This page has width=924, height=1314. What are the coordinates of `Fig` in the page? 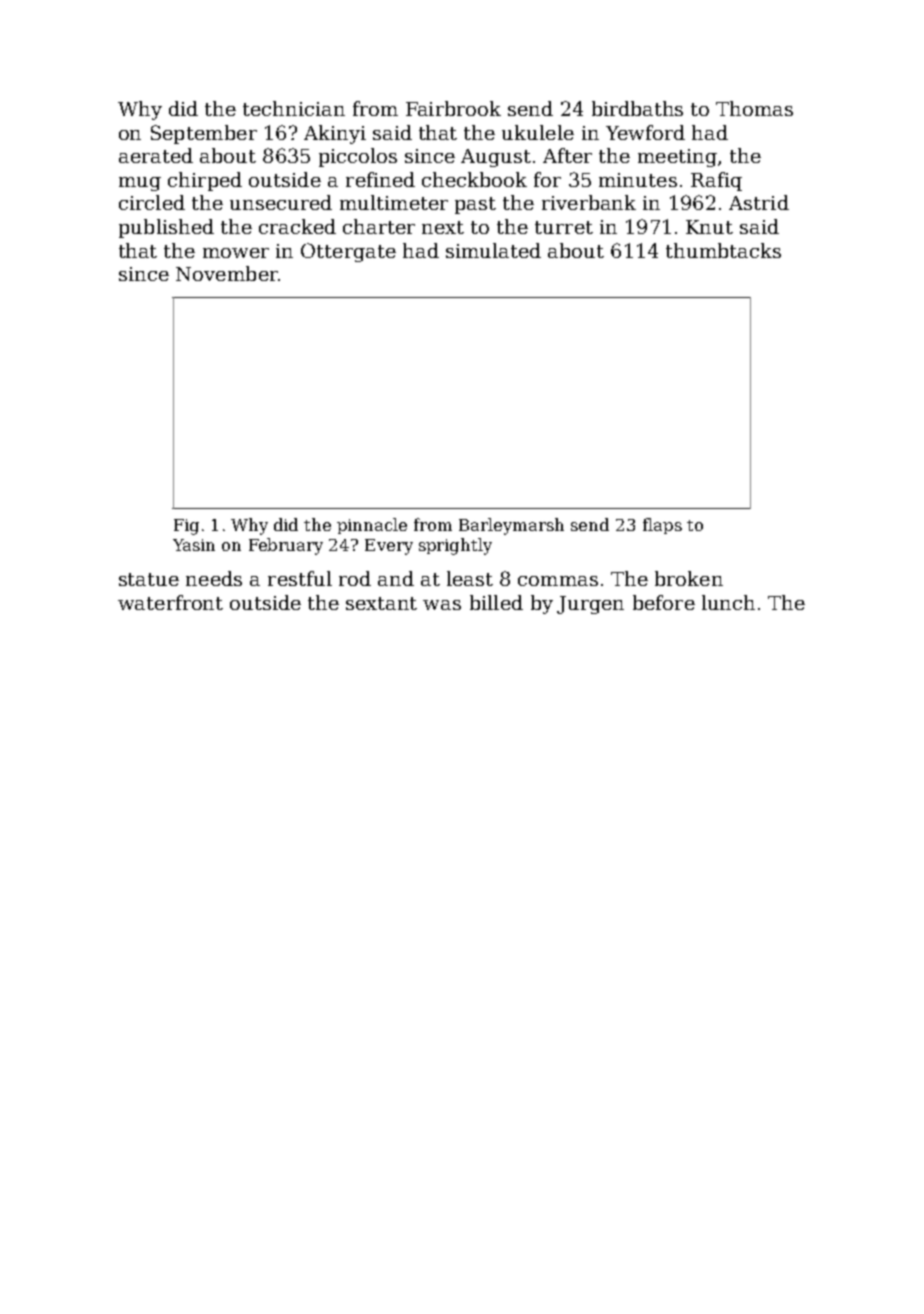 It's located at (186, 527).
